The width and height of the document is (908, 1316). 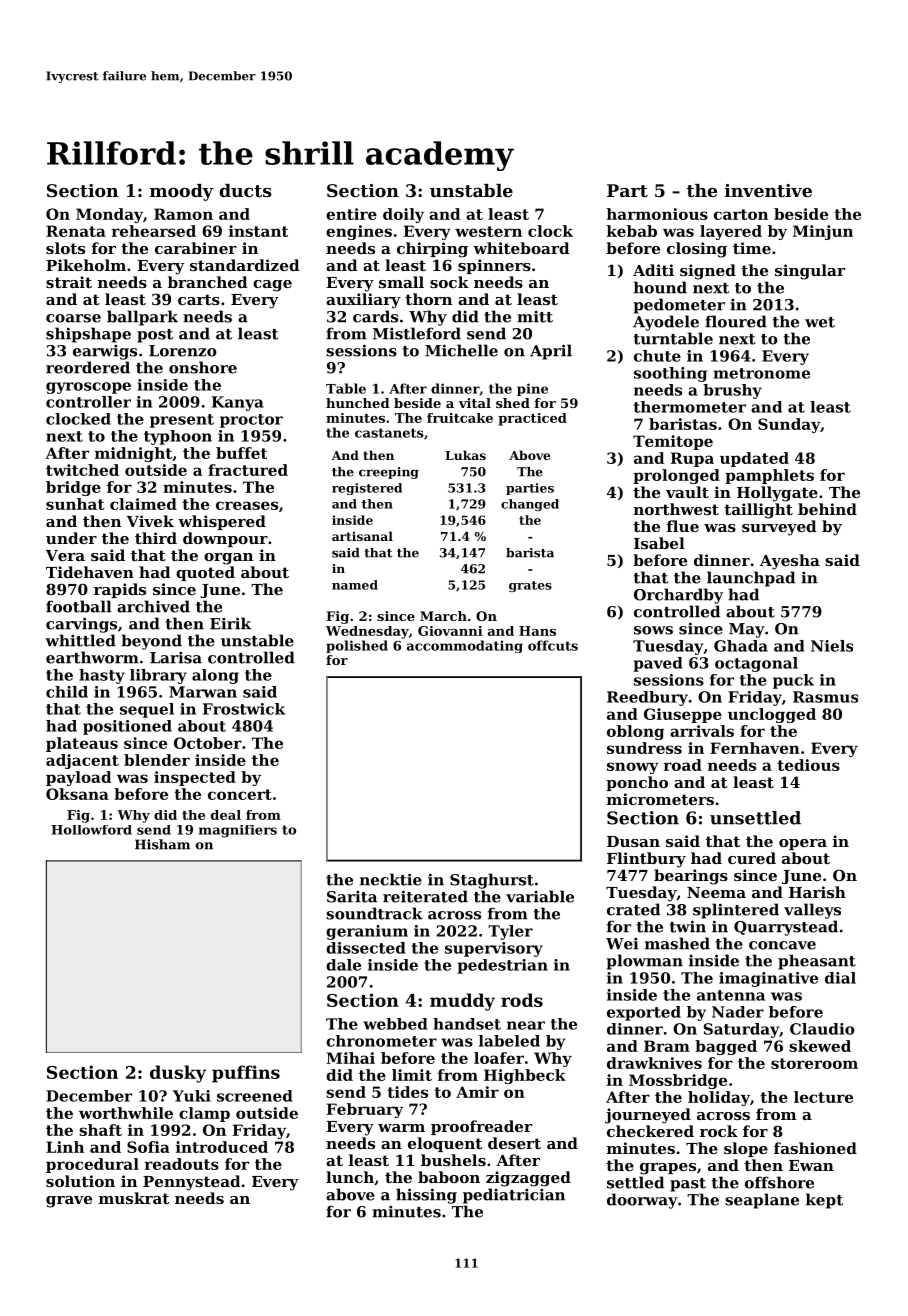 I want to click on whiteboard, so click(x=521, y=248).
